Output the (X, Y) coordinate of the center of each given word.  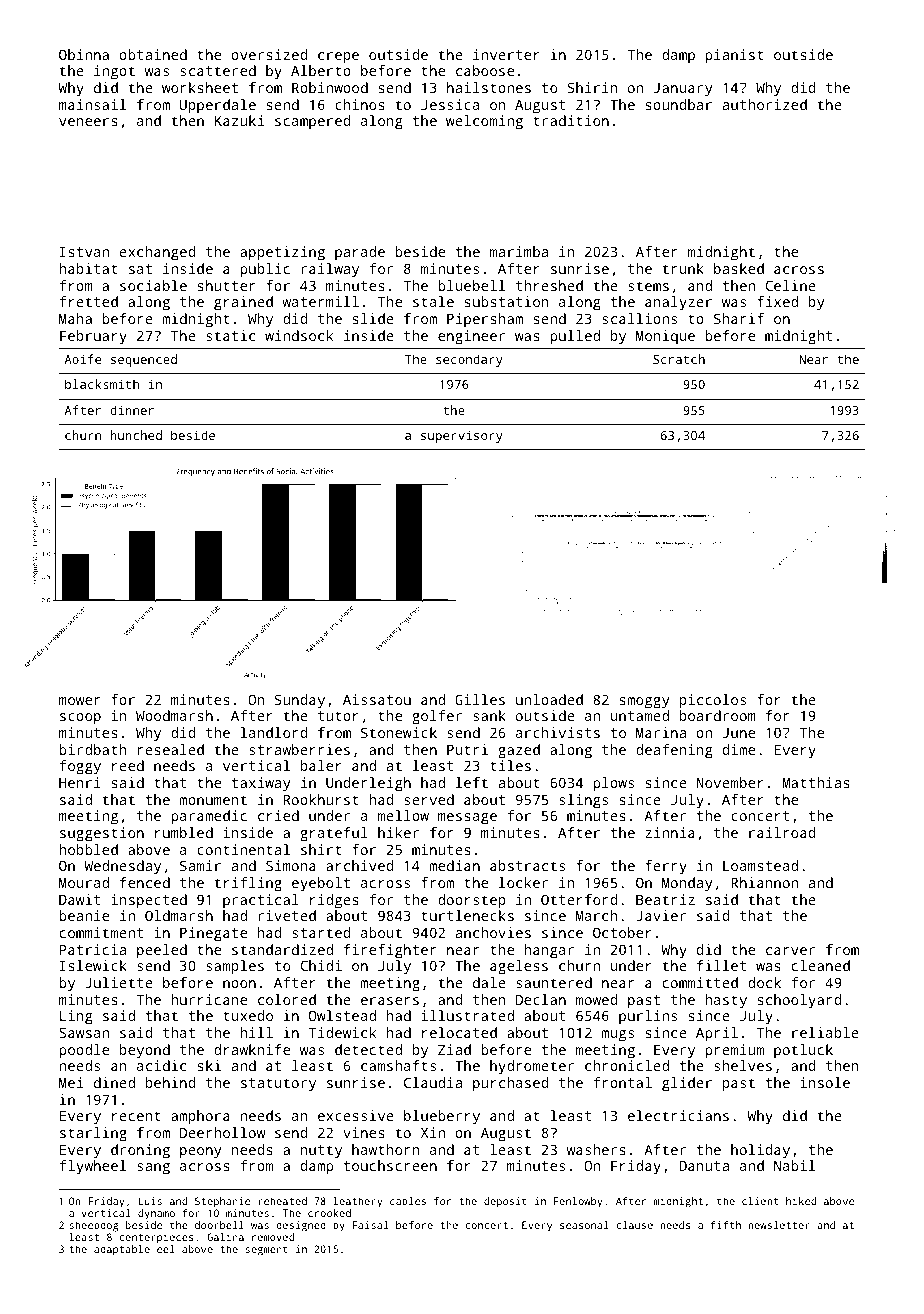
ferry (666, 867)
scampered (313, 122)
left (472, 782)
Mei (71, 1082)
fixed (777, 301)
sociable (153, 285)
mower (79, 701)
